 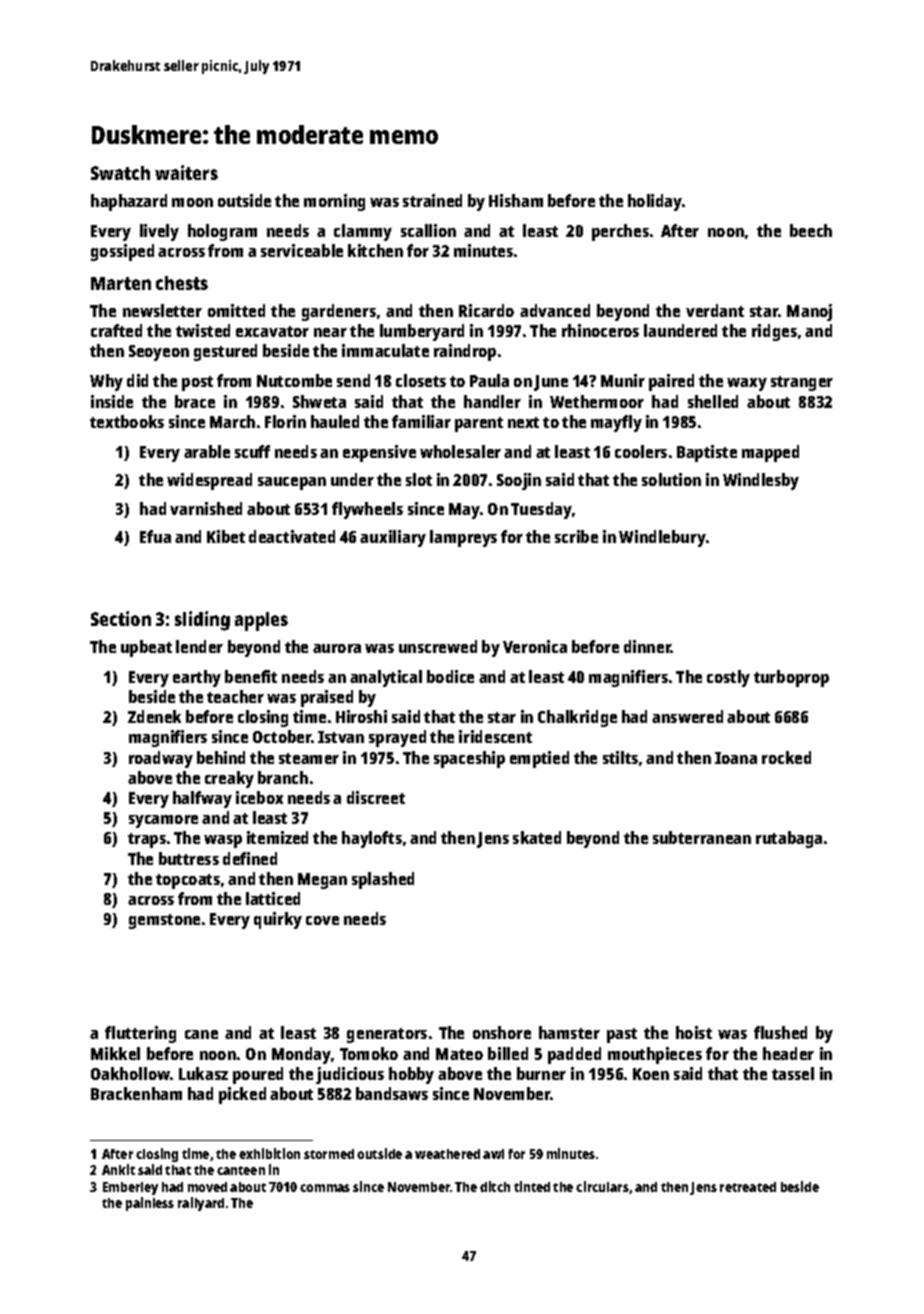 I want to click on strained, so click(x=432, y=200).
